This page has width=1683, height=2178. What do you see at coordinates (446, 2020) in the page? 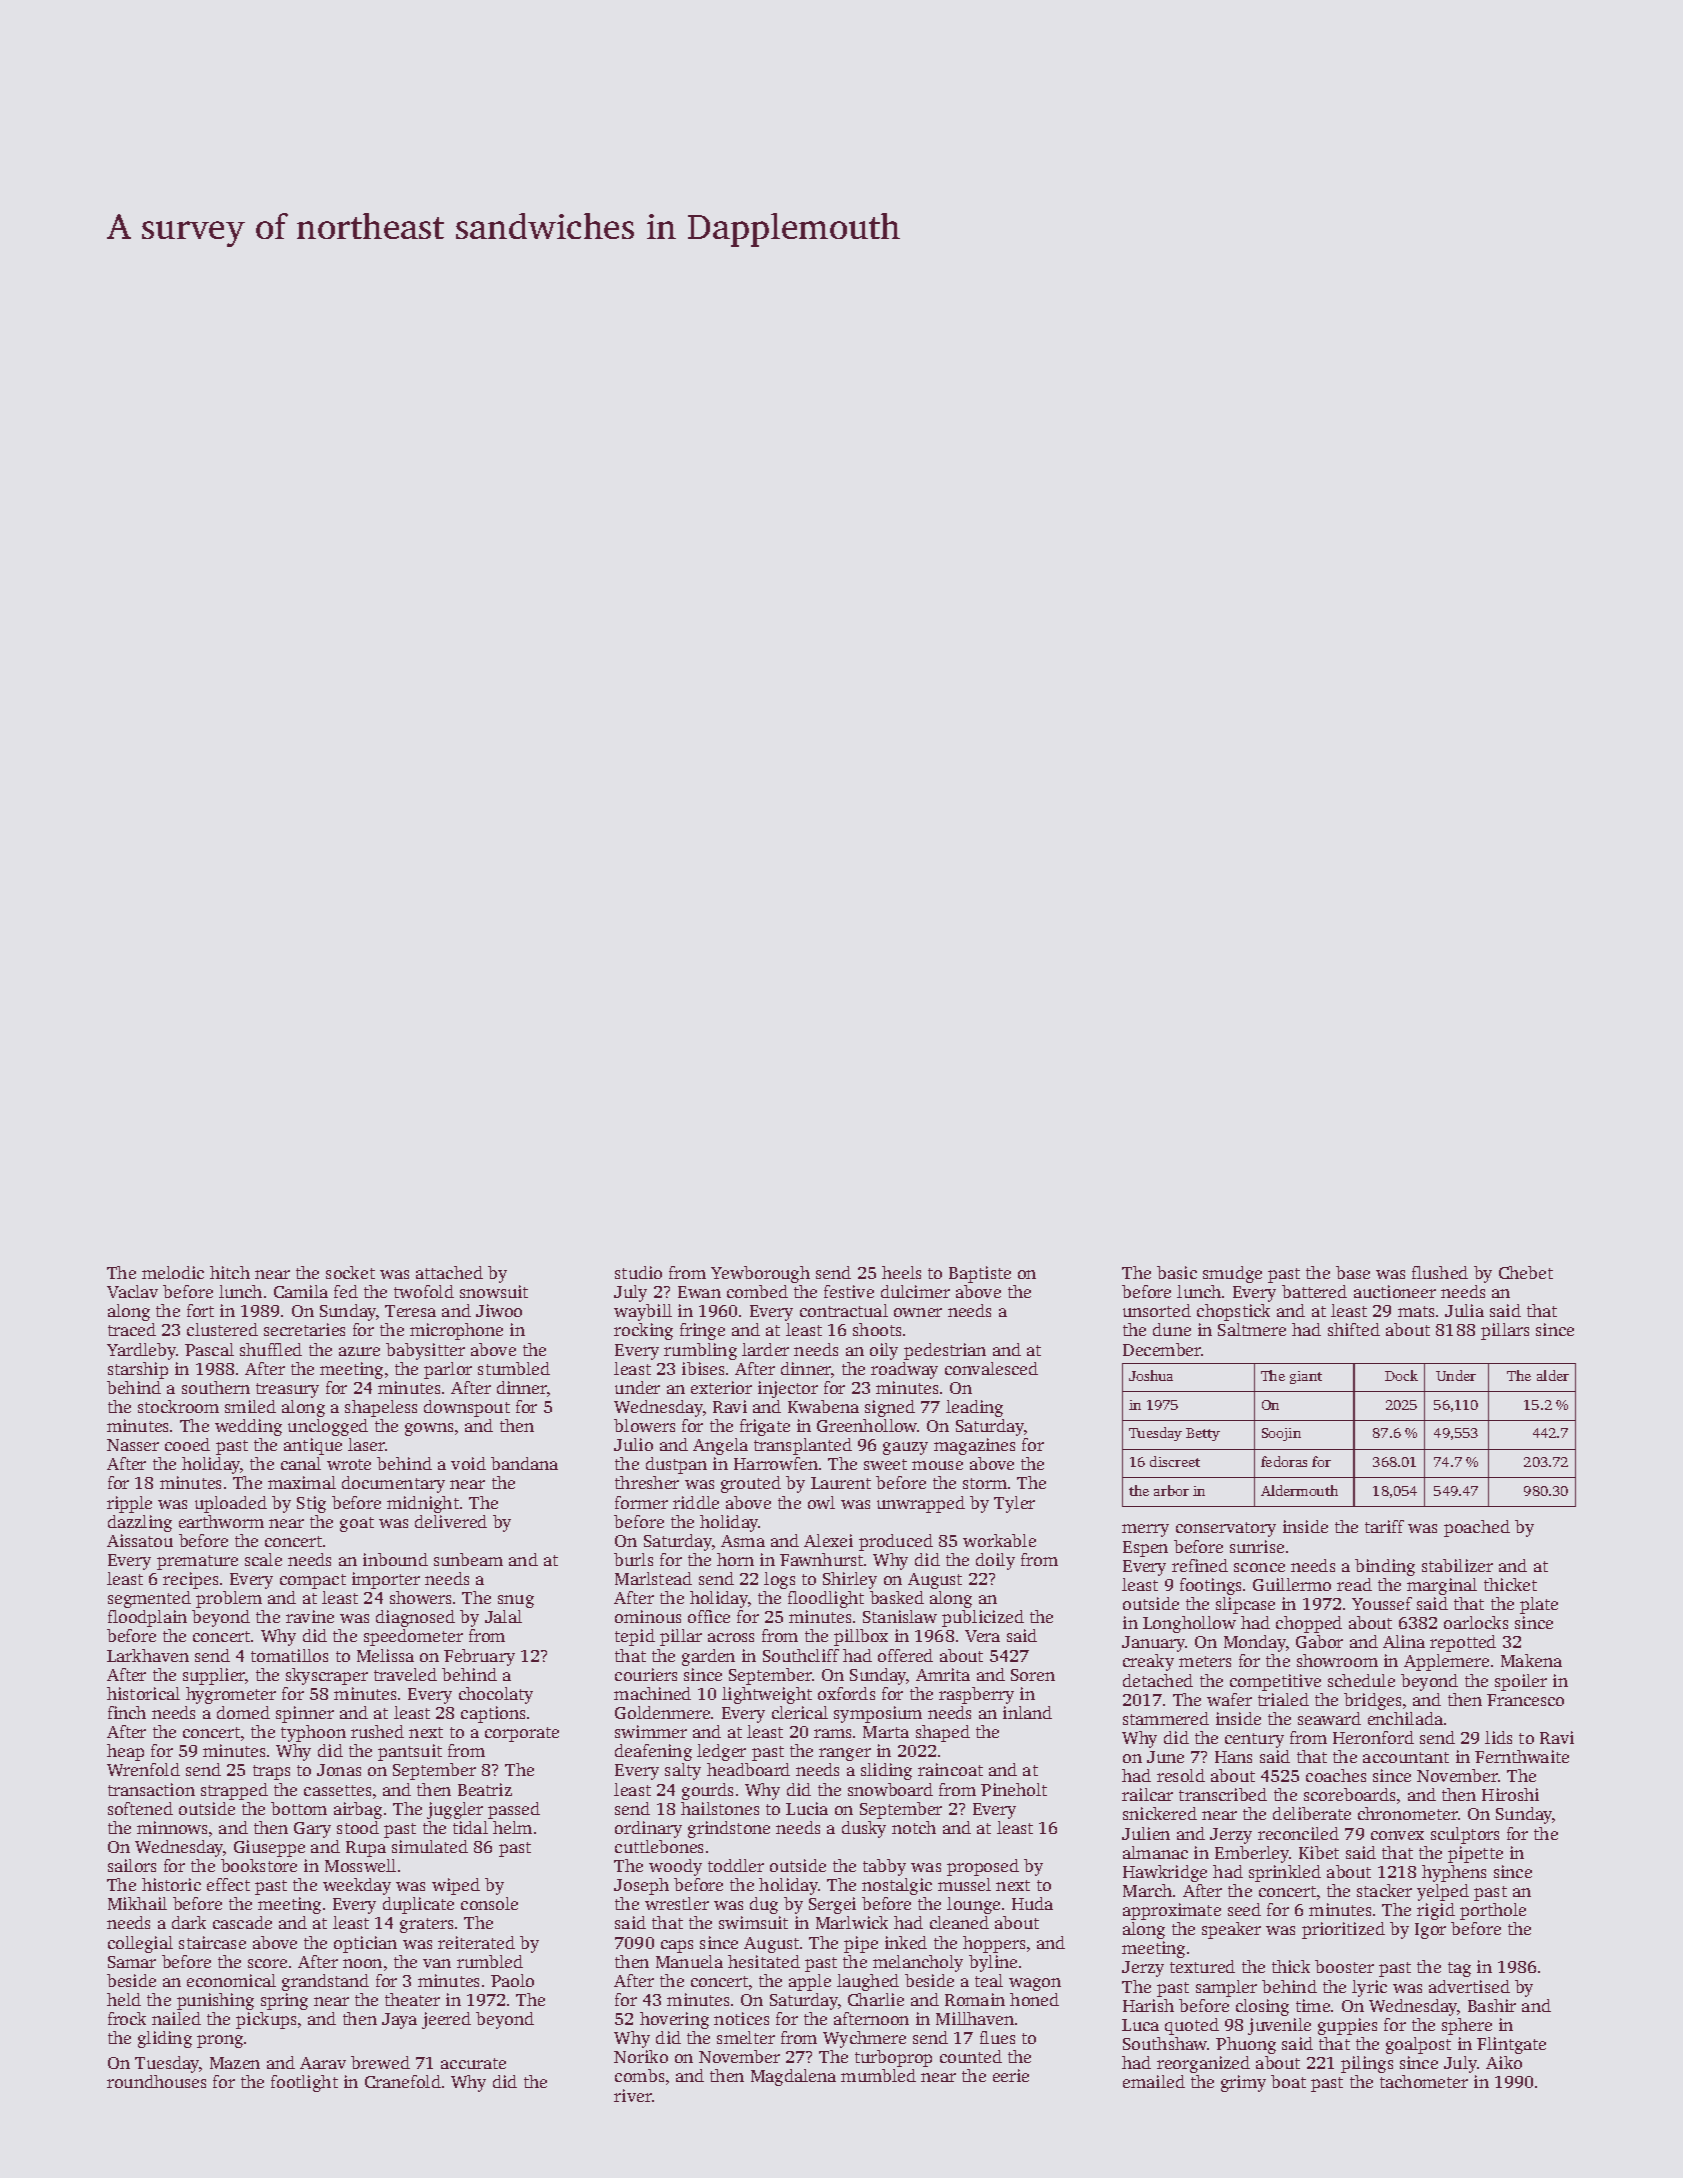
I see `jeered` at bounding box center [446, 2020].
